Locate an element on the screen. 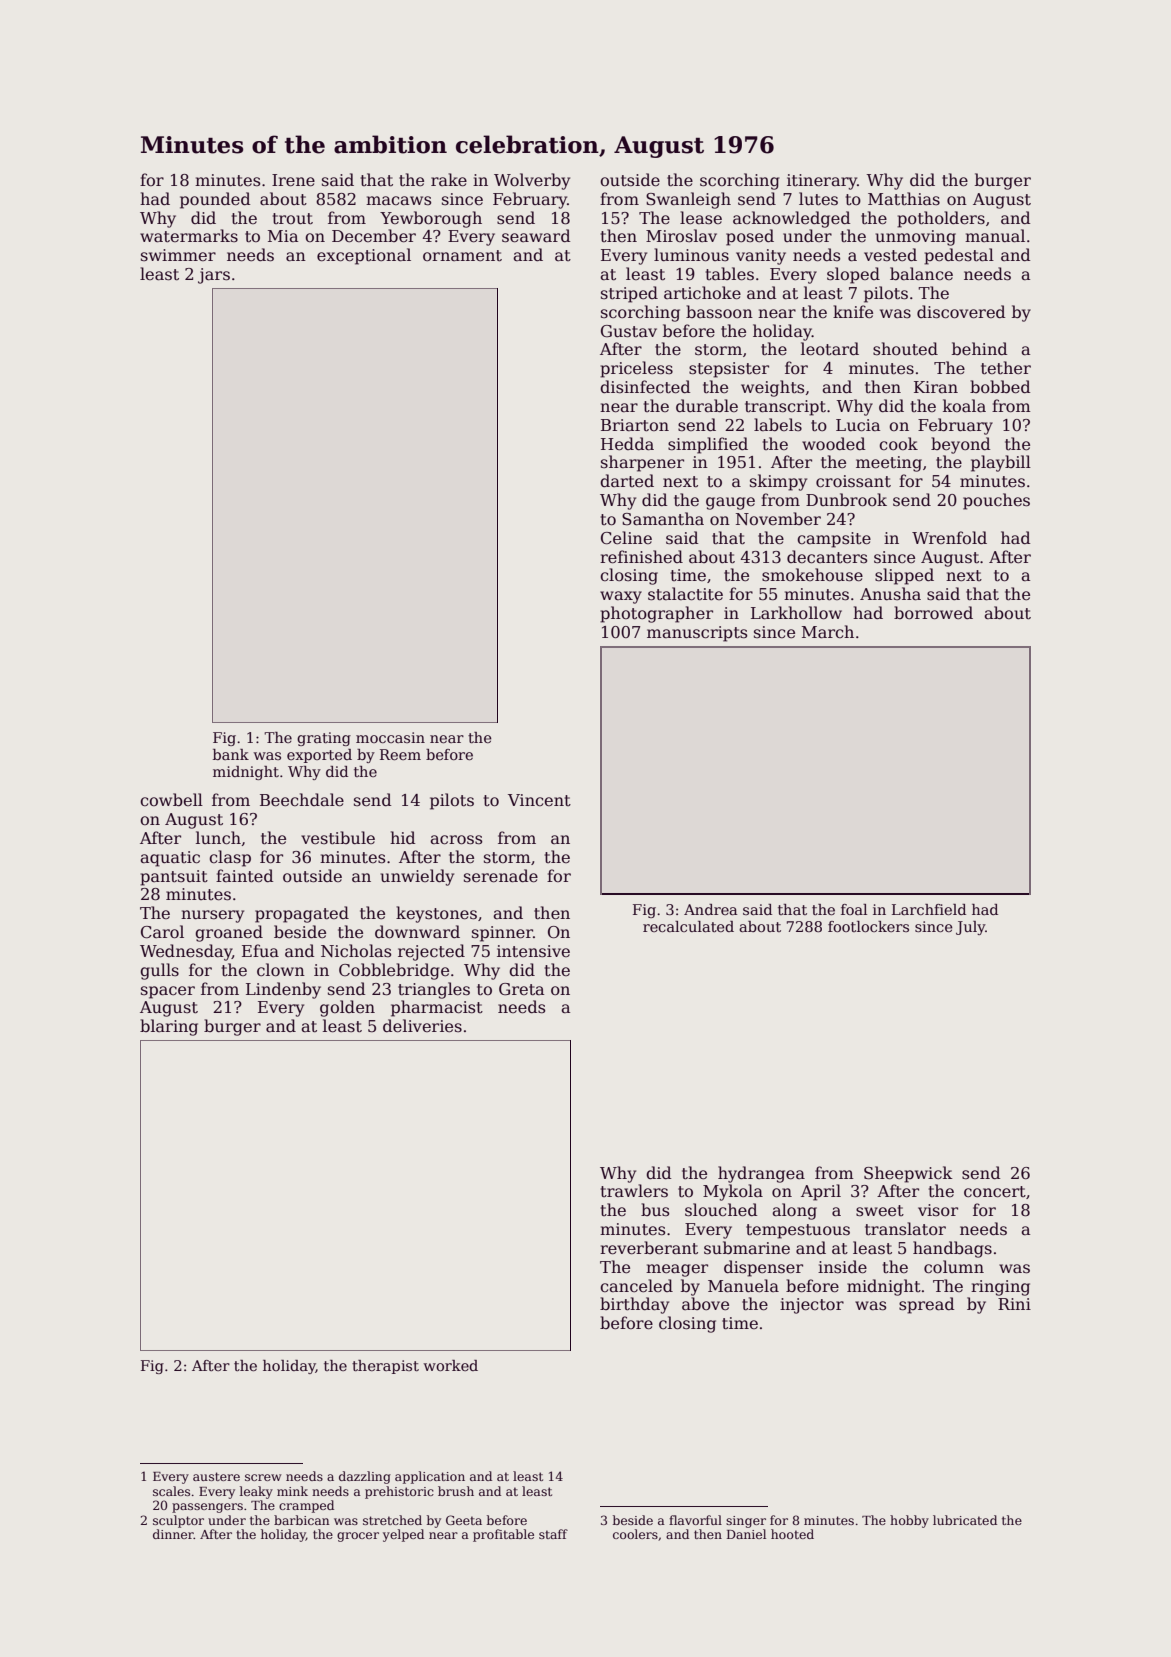  jars is located at coordinates (214, 276).
